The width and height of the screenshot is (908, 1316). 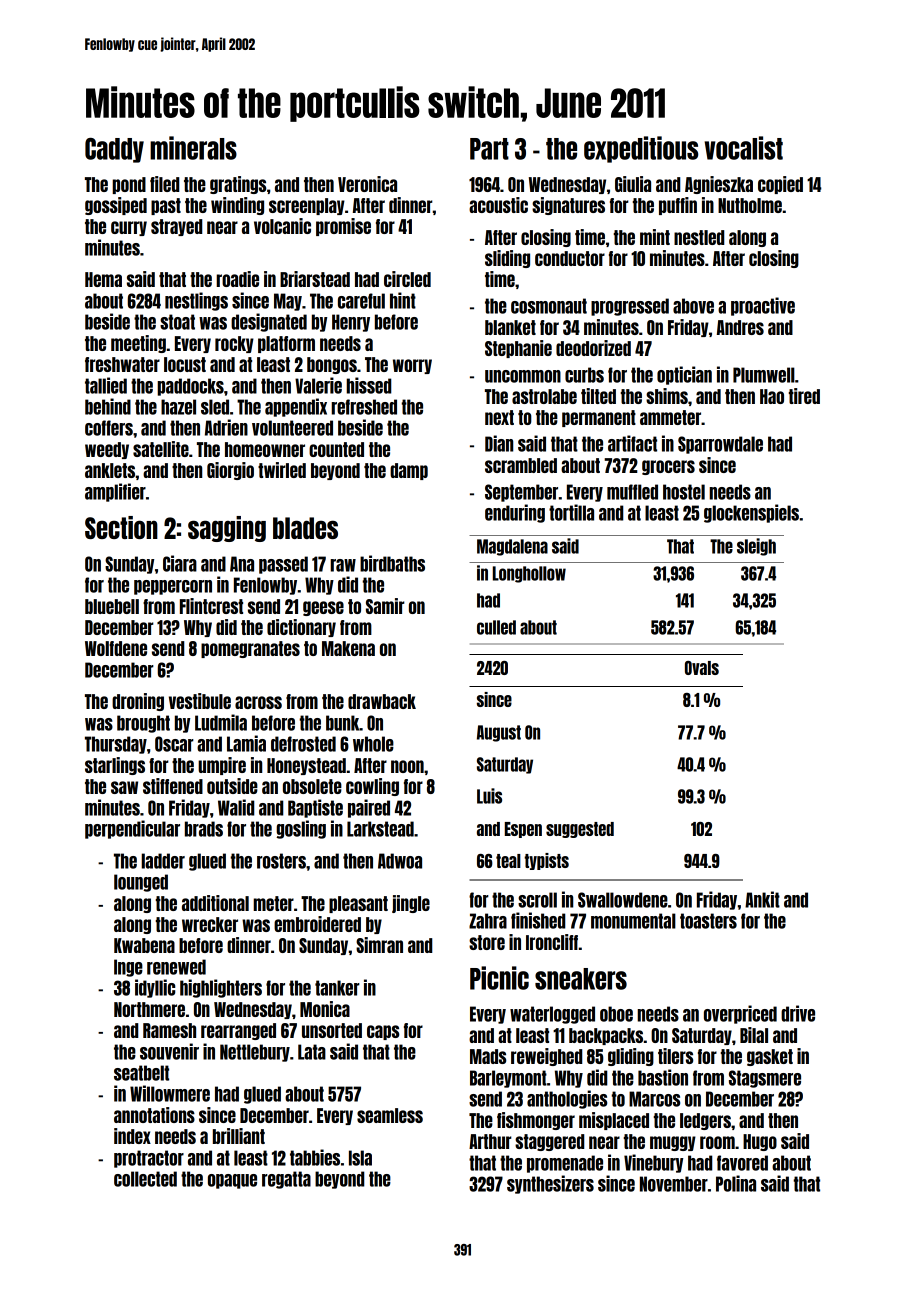 I want to click on roadie, so click(x=237, y=279).
